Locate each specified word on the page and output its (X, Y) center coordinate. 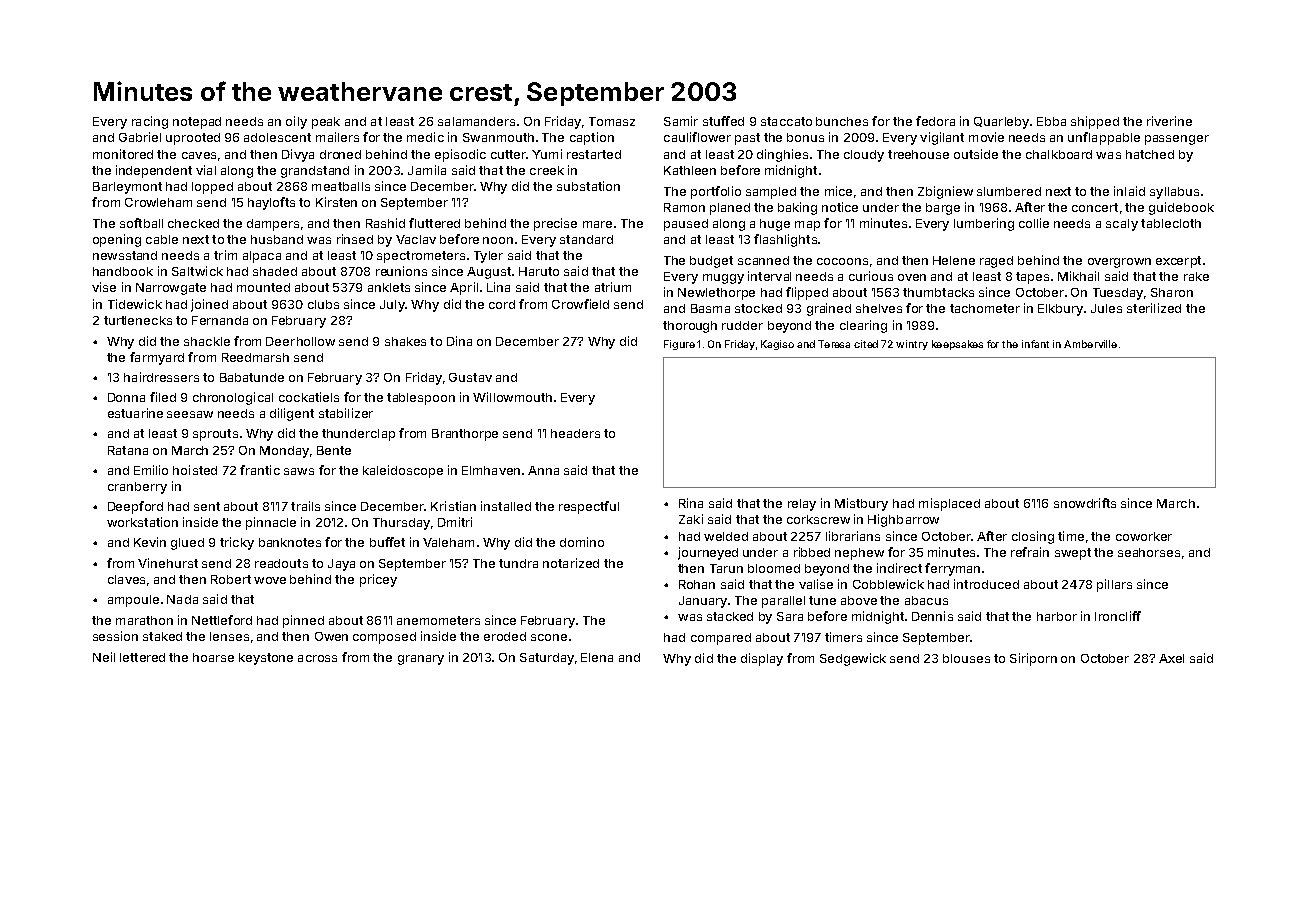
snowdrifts (1085, 503)
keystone (266, 659)
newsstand (125, 255)
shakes (405, 341)
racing (150, 122)
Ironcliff (1118, 616)
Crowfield (580, 304)
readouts (281, 563)
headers (575, 433)
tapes (1032, 278)
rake (1196, 276)
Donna (126, 397)
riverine (1169, 121)
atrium (613, 287)
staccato (786, 121)
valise (816, 584)
